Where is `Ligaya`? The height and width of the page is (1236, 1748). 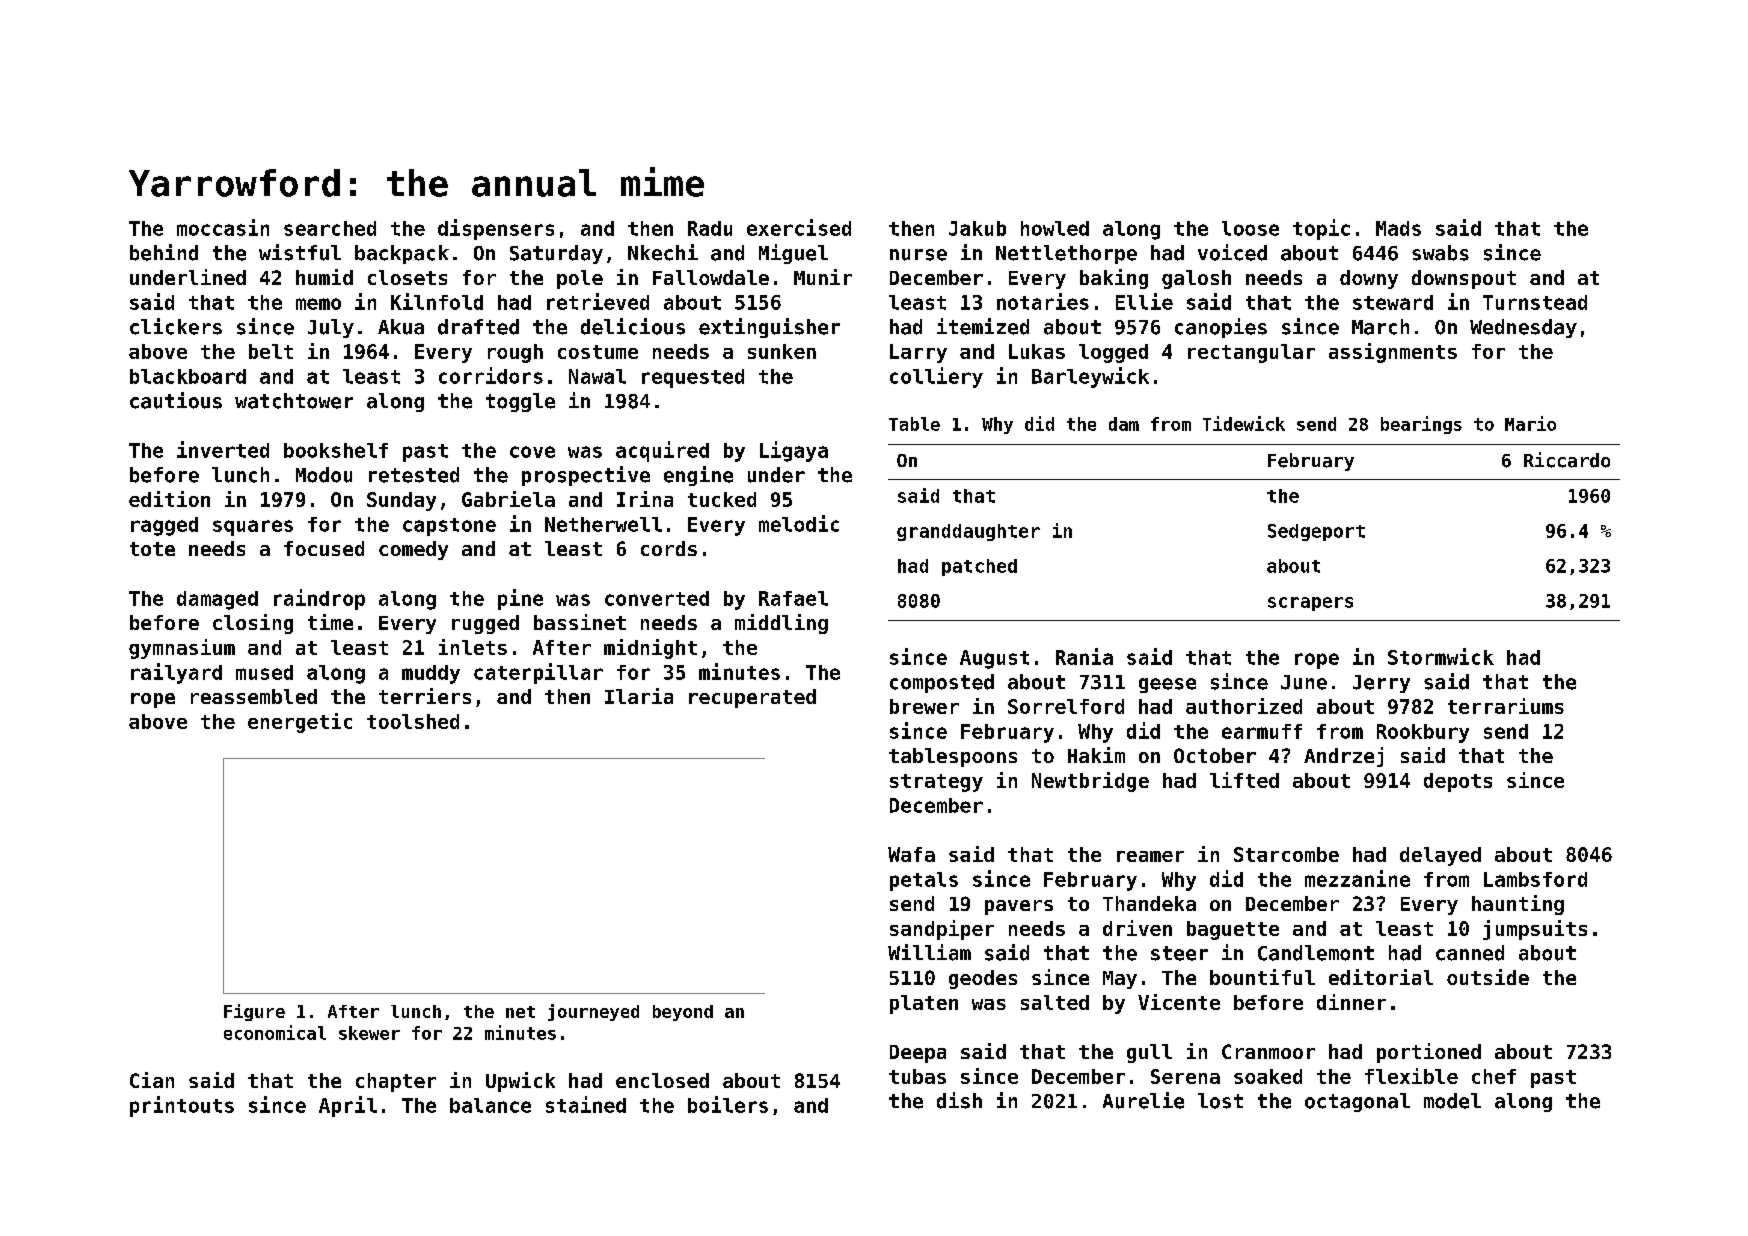 Ligaya is located at coordinates (794, 451).
